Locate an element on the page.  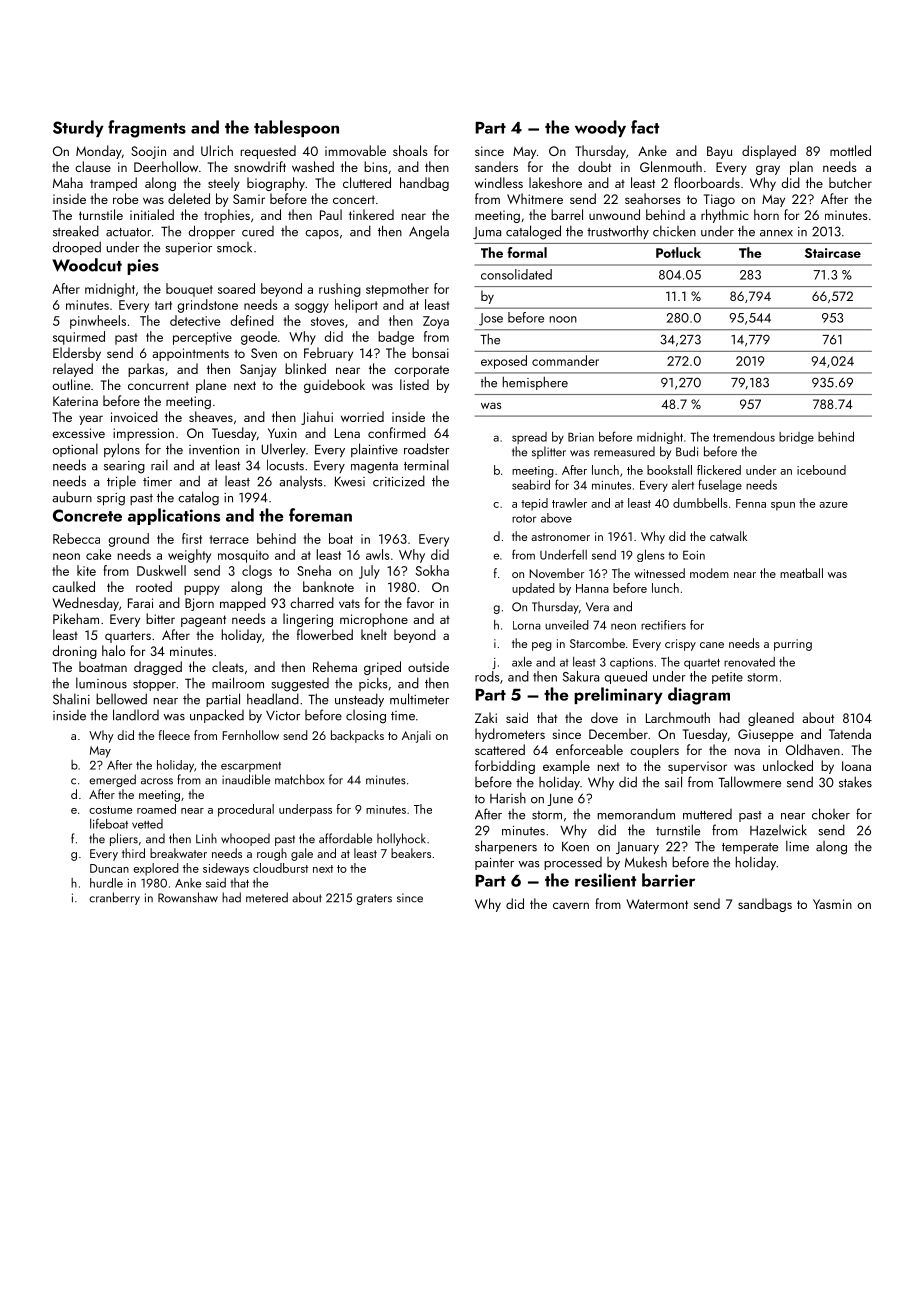
bridge is located at coordinates (796, 438).
